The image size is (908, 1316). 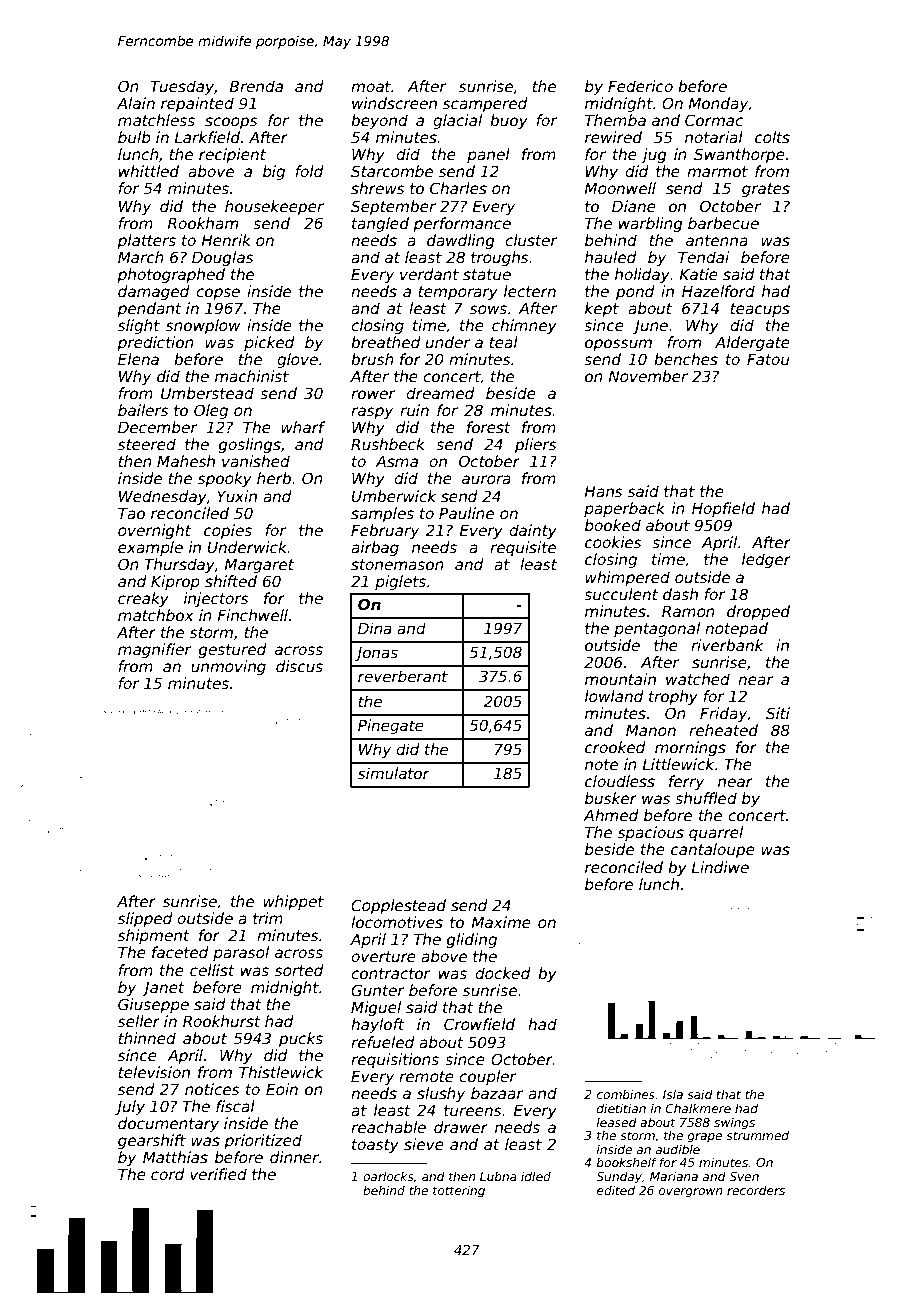 I want to click on Alain, so click(x=136, y=103).
